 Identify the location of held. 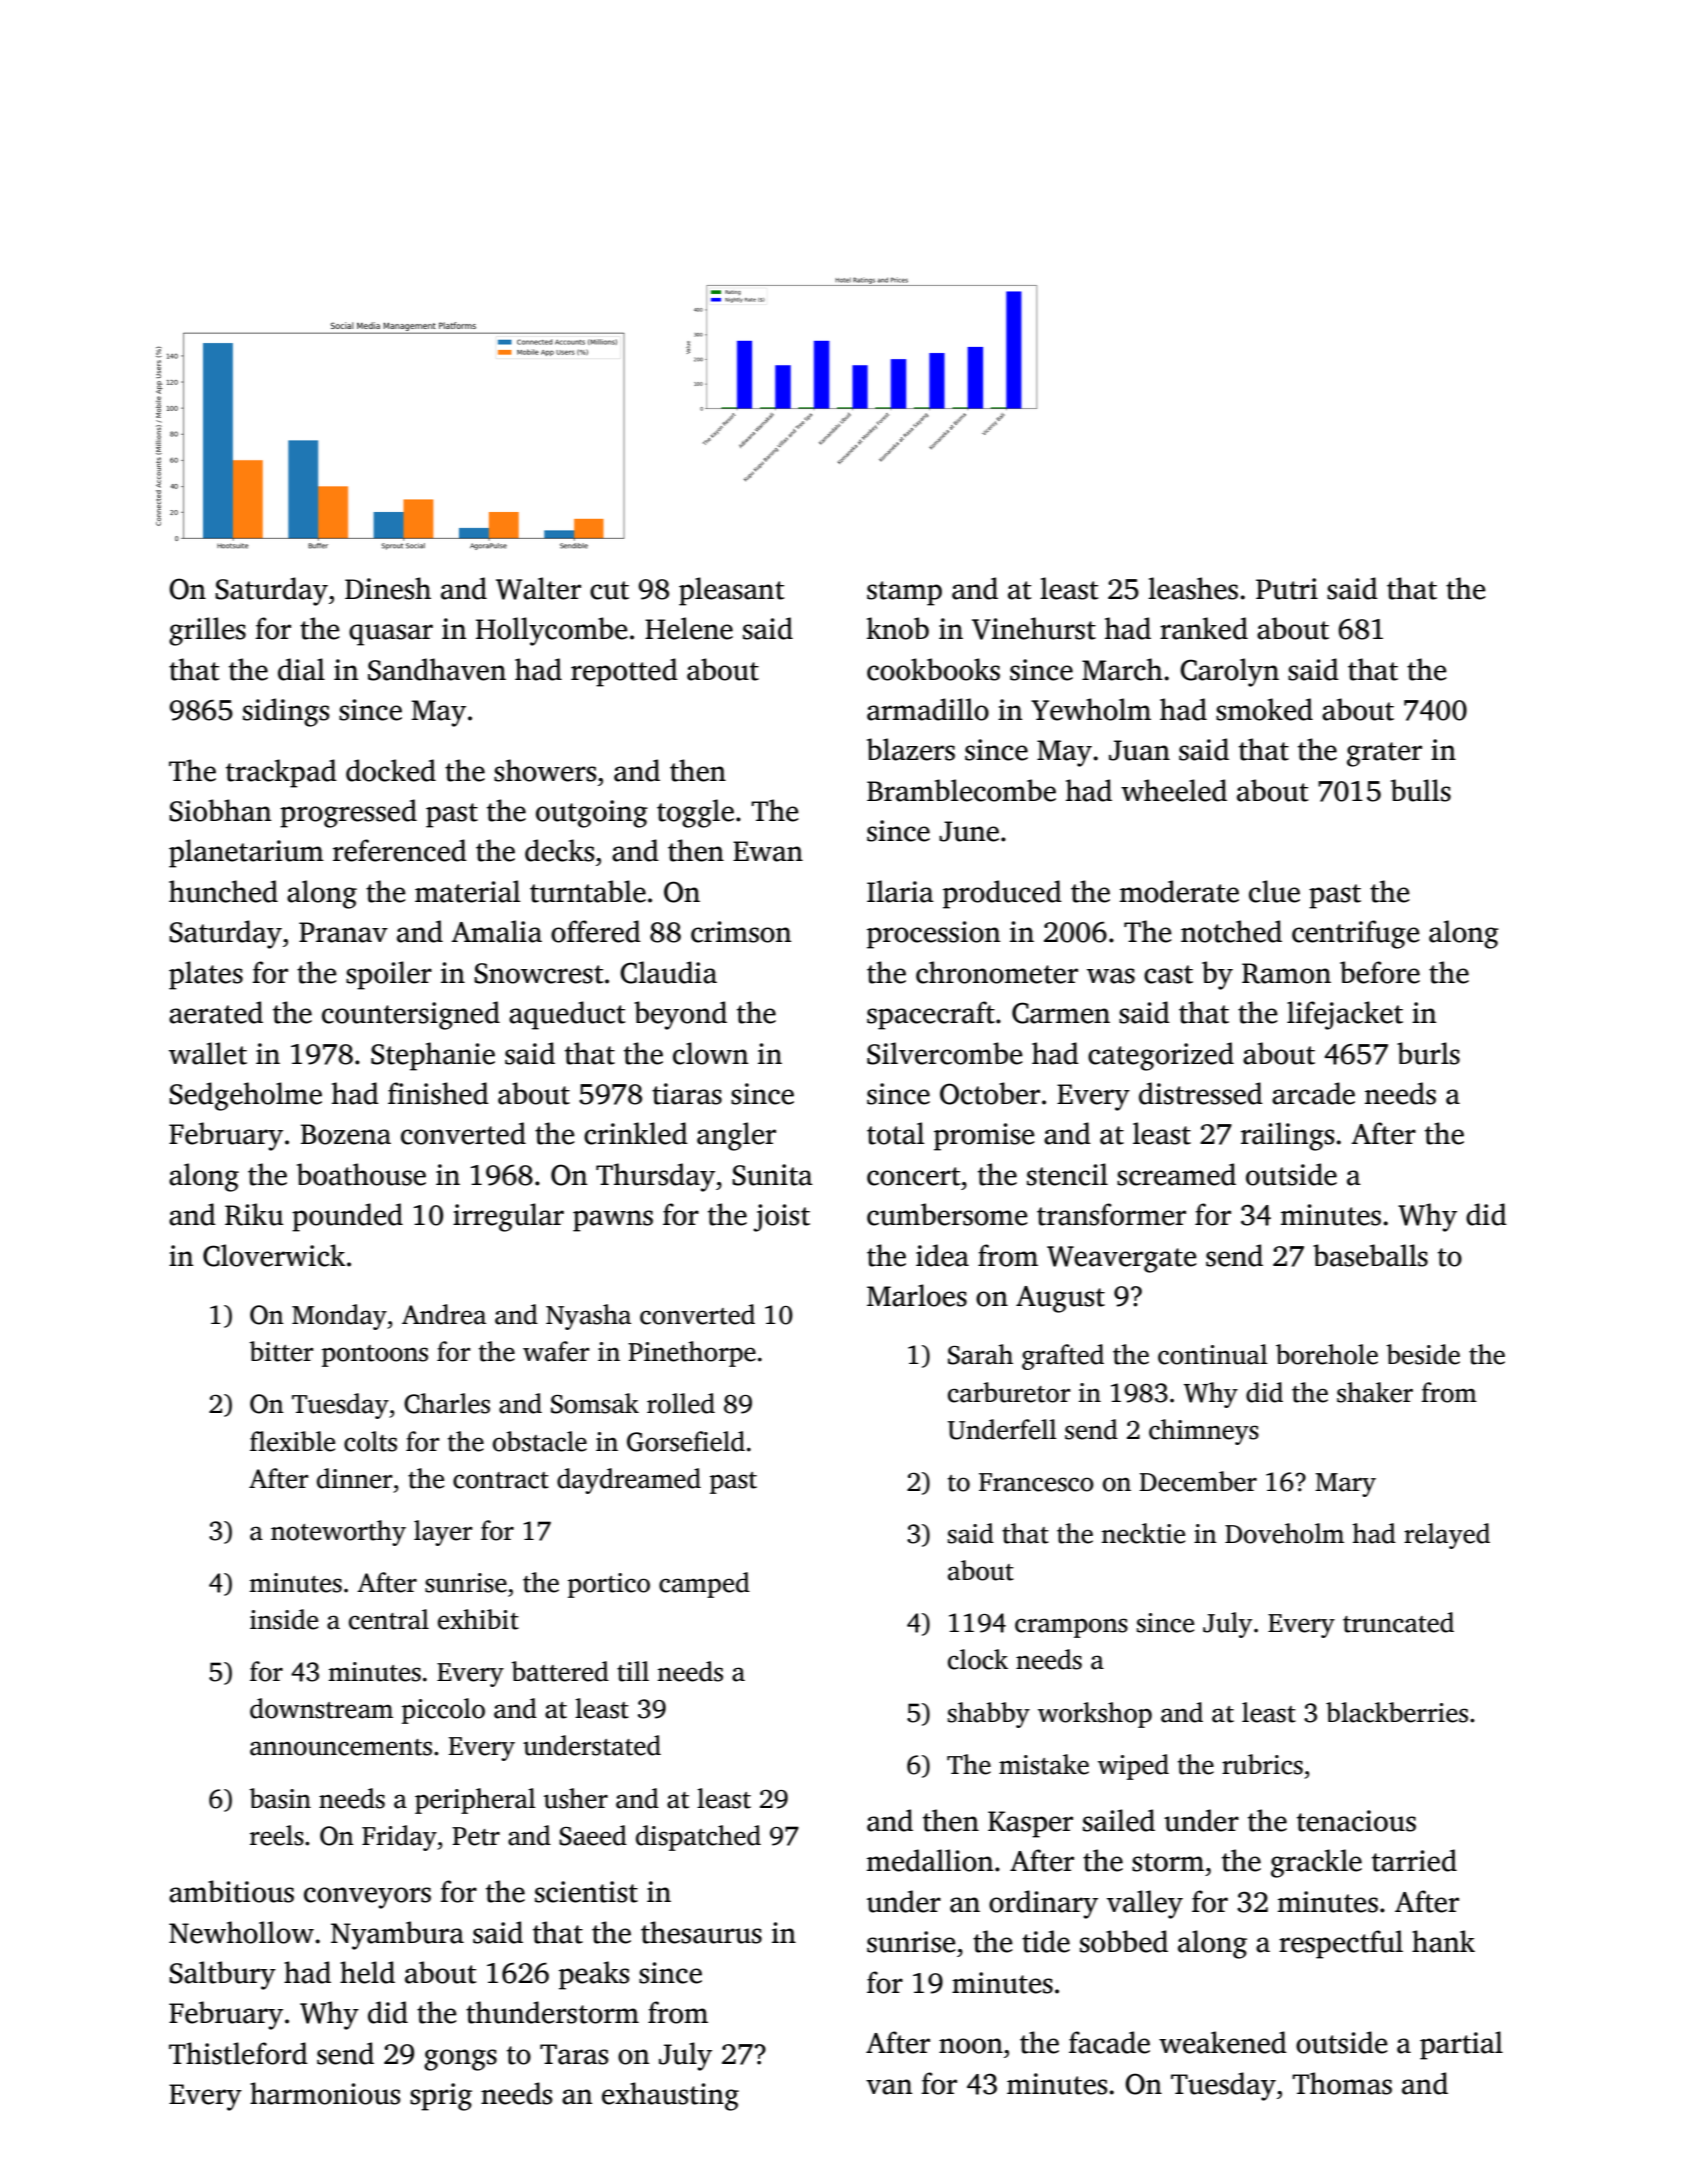
(367, 1972).
